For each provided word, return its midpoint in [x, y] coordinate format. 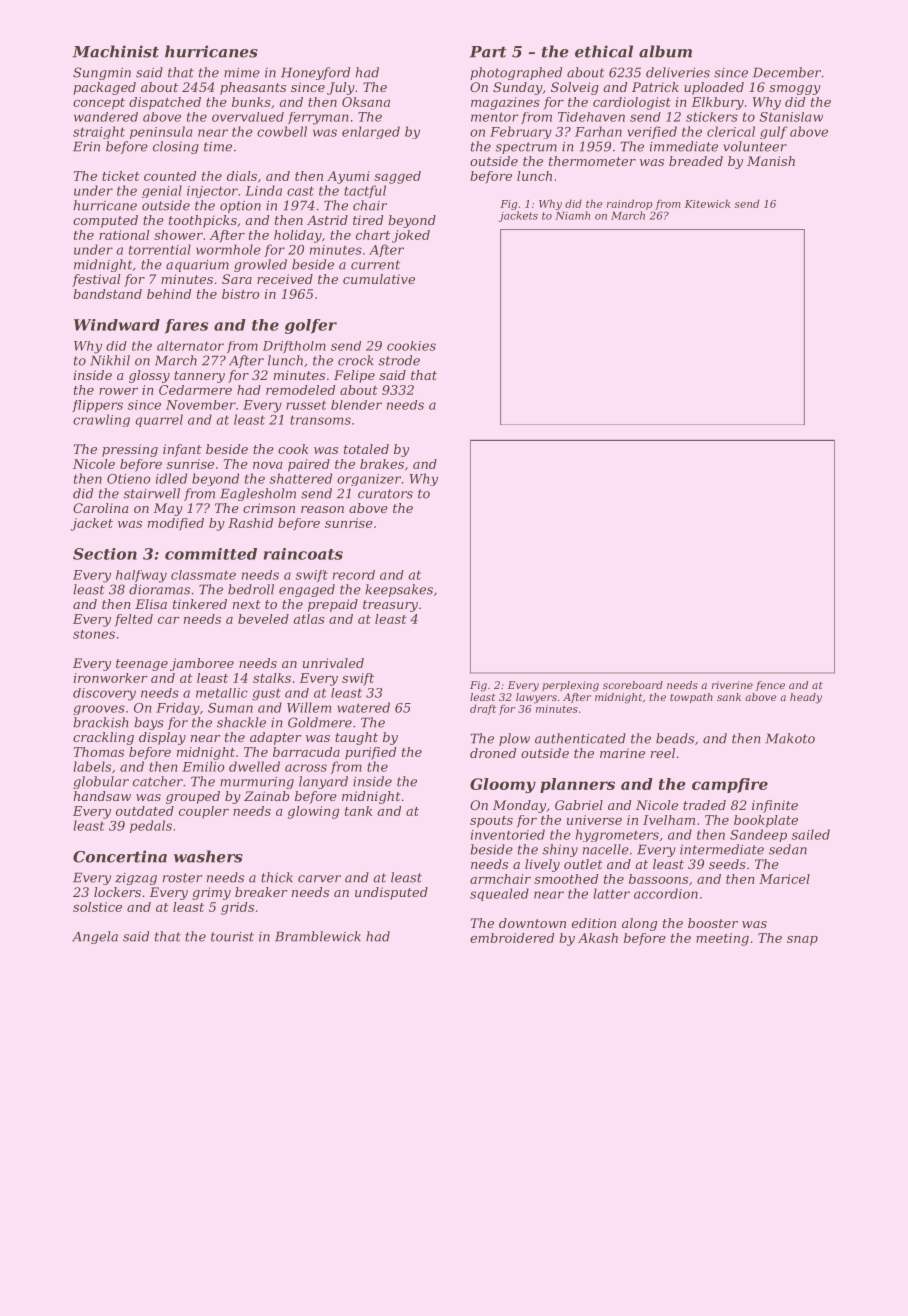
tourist [232, 937]
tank [358, 811]
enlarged [371, 132]
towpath [691, 698]
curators [385, 494]
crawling [101, 420]
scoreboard [633, 685]
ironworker [111, 678]
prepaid [333, 605]
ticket [121, 176]
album [665, 51]
